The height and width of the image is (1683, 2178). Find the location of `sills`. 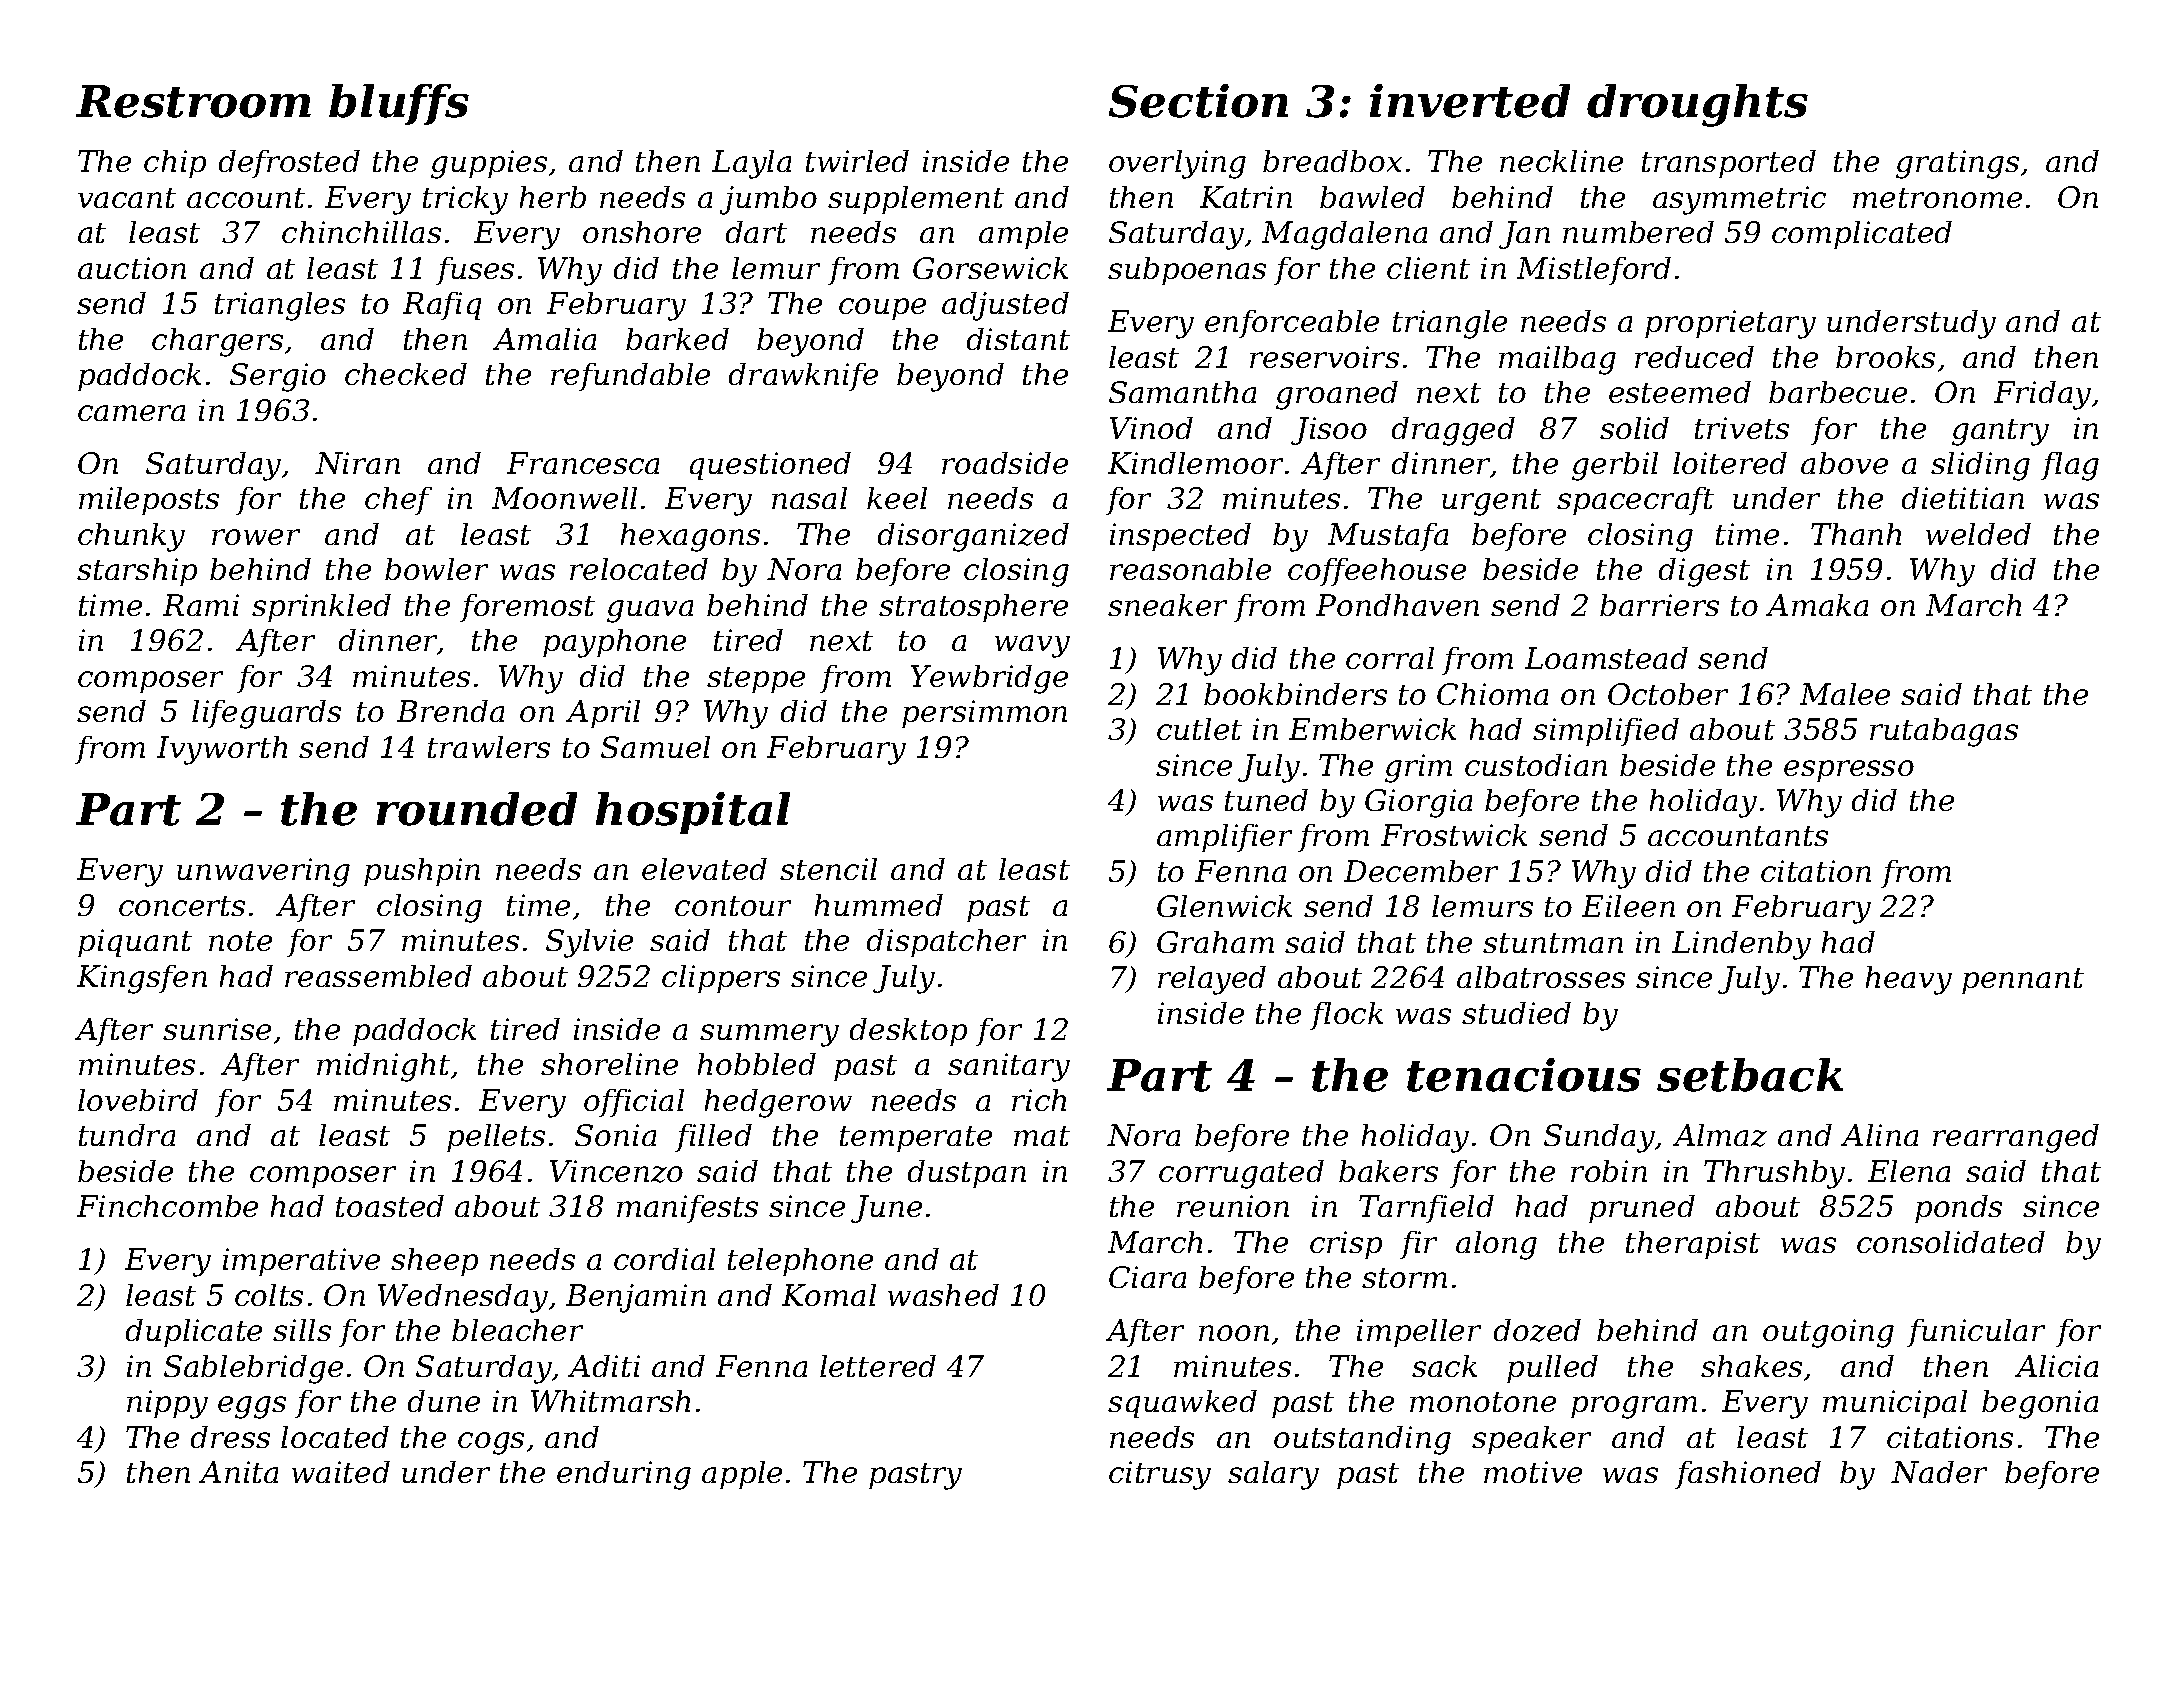

sills is located at coordinates (302, 1330).
